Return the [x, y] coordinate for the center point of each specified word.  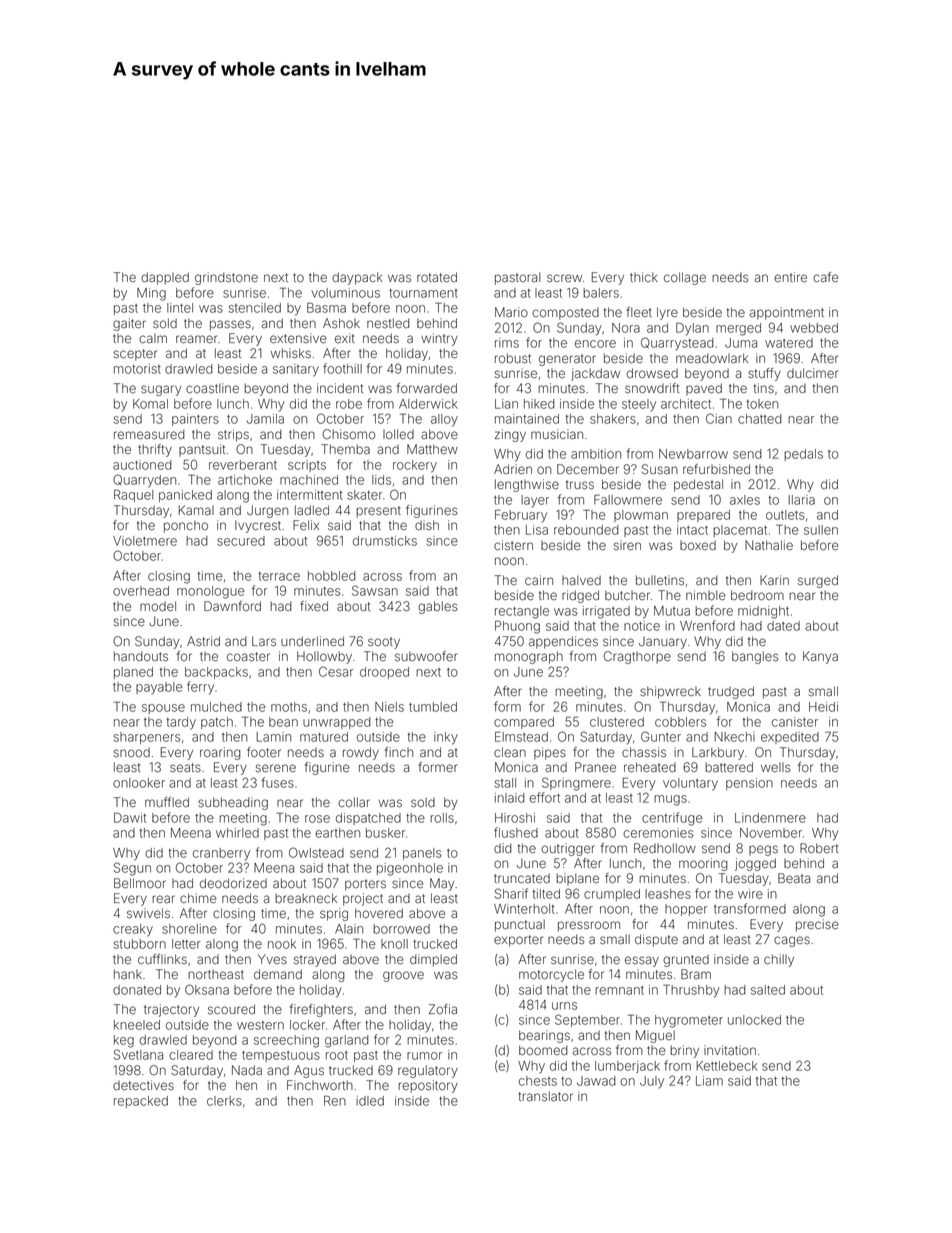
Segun [132, 869]
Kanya [820, 657]
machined [309, 480]
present [378, 512]
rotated [437, 277]
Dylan [692, 329]
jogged [755, 864]
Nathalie [769, 545]
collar [354, 802]
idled [370, 1101]
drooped [384, 673]
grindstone [226, 278]
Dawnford [232, 606]
